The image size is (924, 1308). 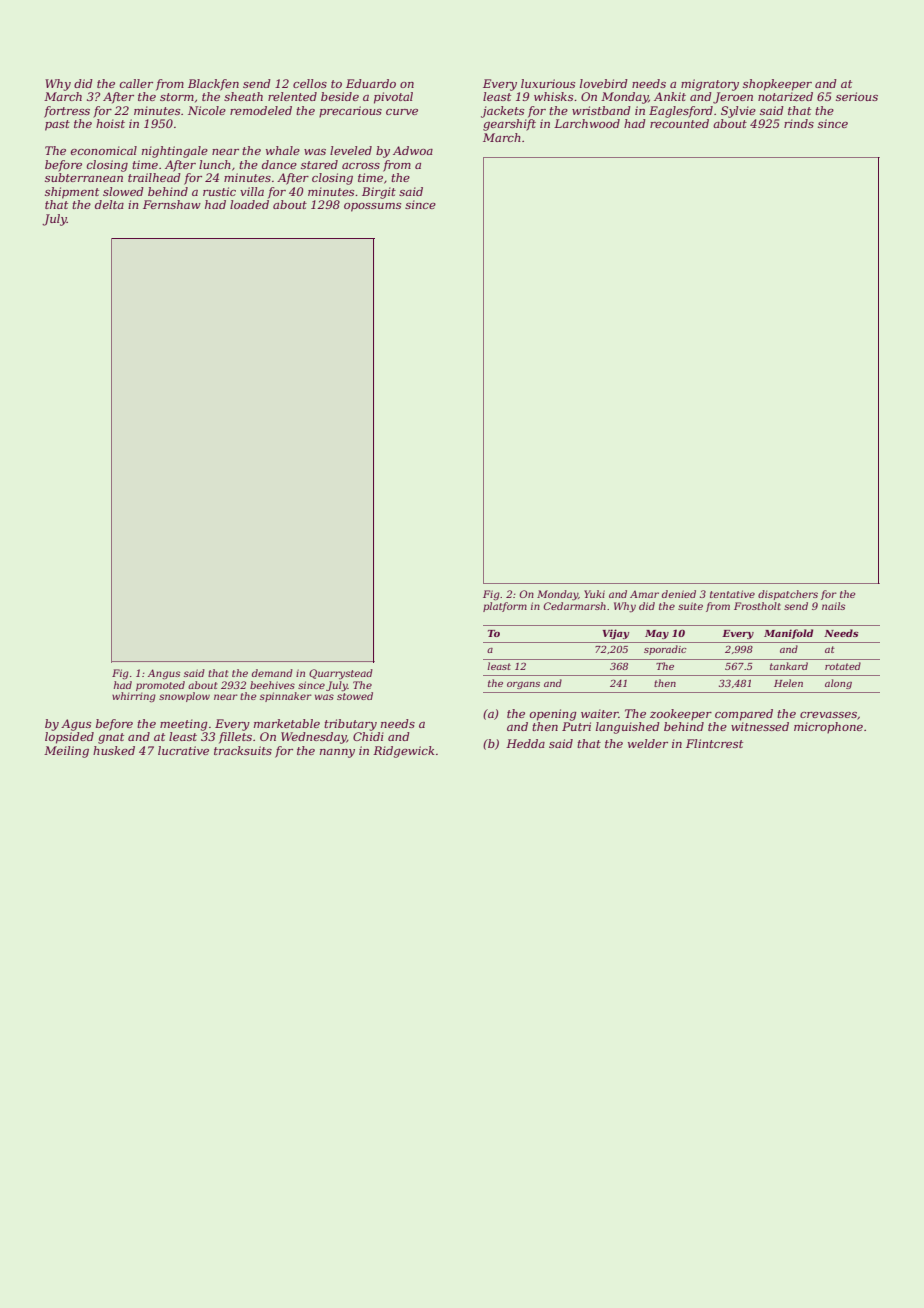 I want to click on Angus, so click(x=164, y=674).
